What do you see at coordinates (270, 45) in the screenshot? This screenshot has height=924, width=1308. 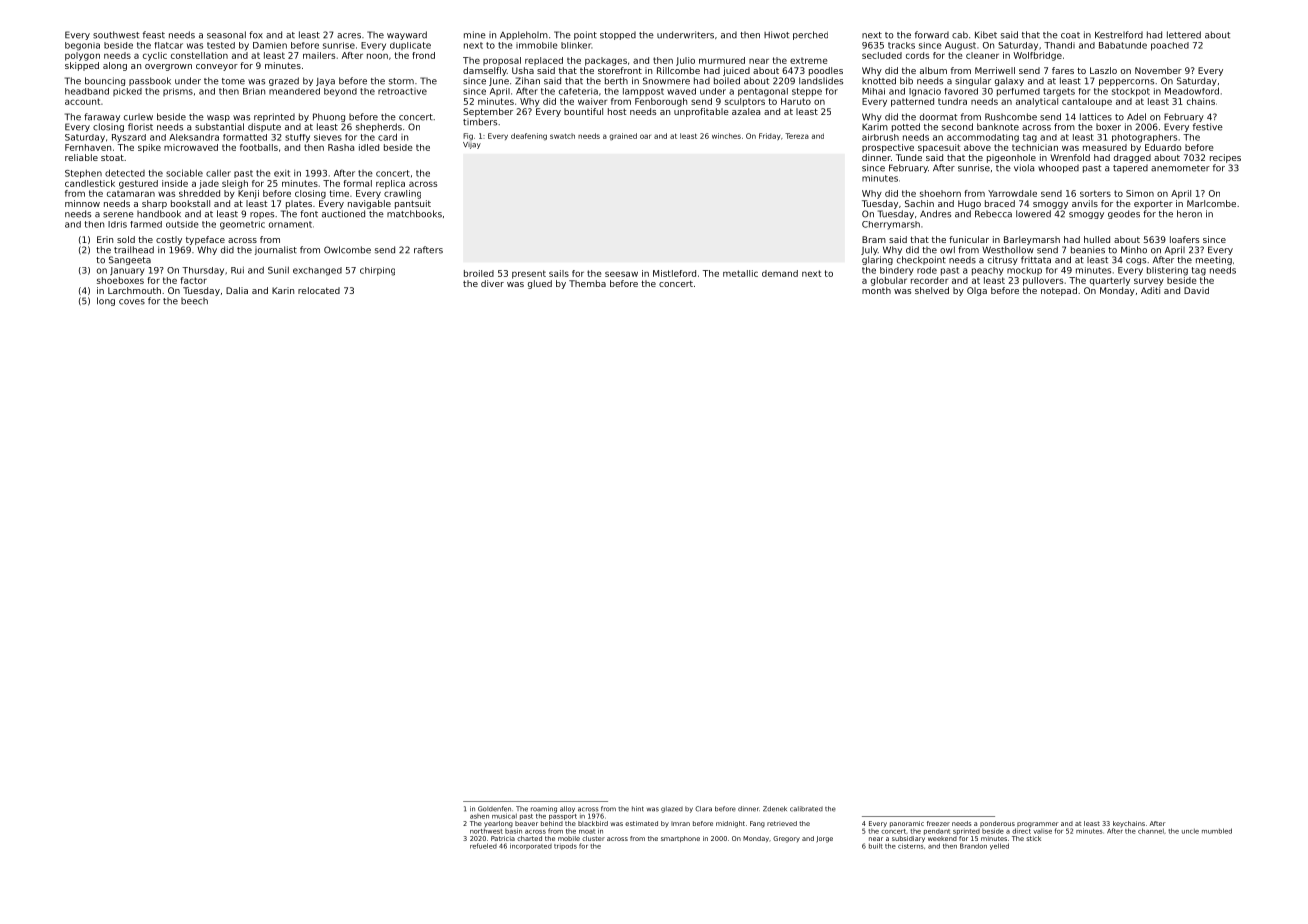 I see `Damien` at bounding box center [270, 45].
